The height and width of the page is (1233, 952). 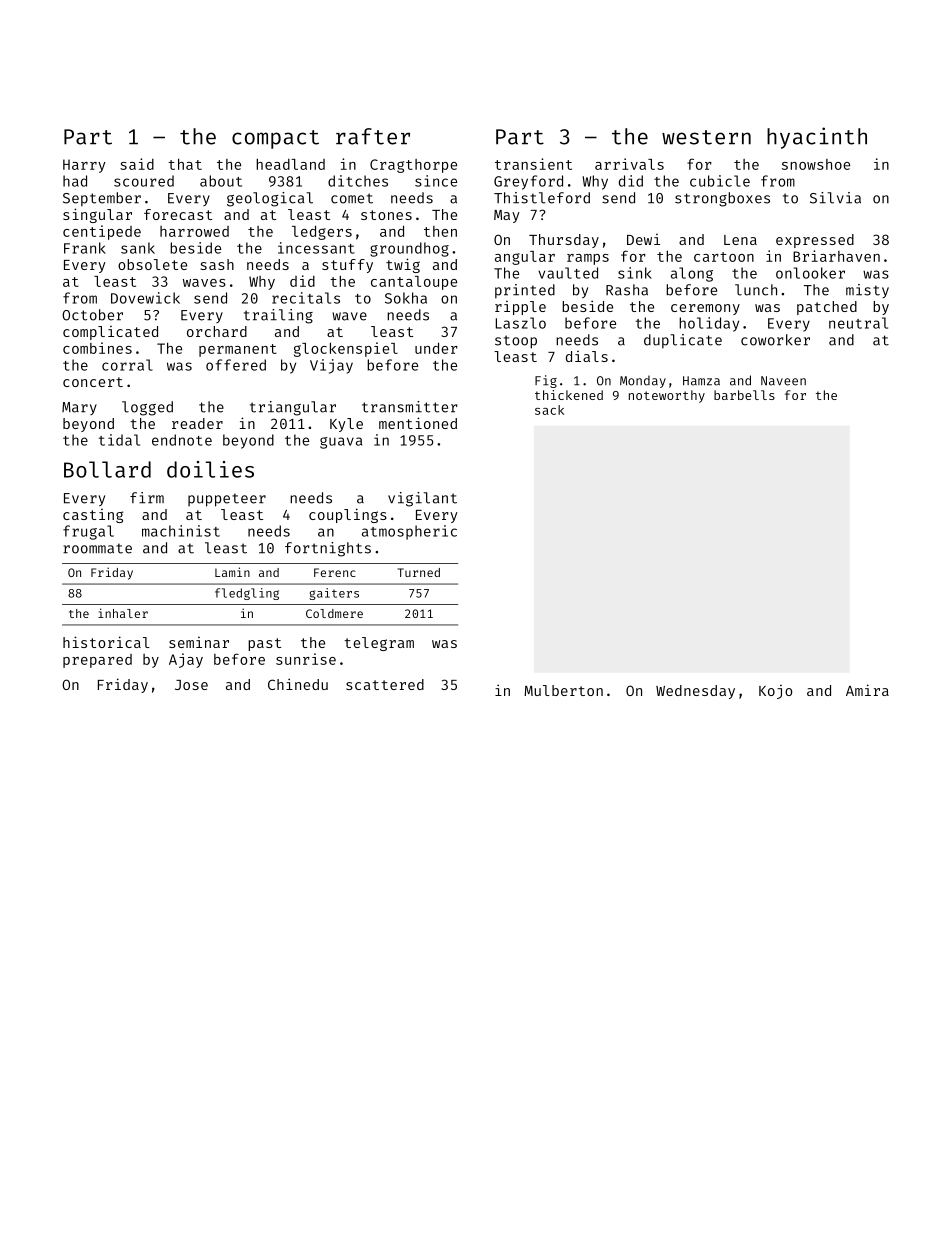 What do you see at coordinates (270, 199) in the page?
I see `geological` at bounding box center [270, 199].
